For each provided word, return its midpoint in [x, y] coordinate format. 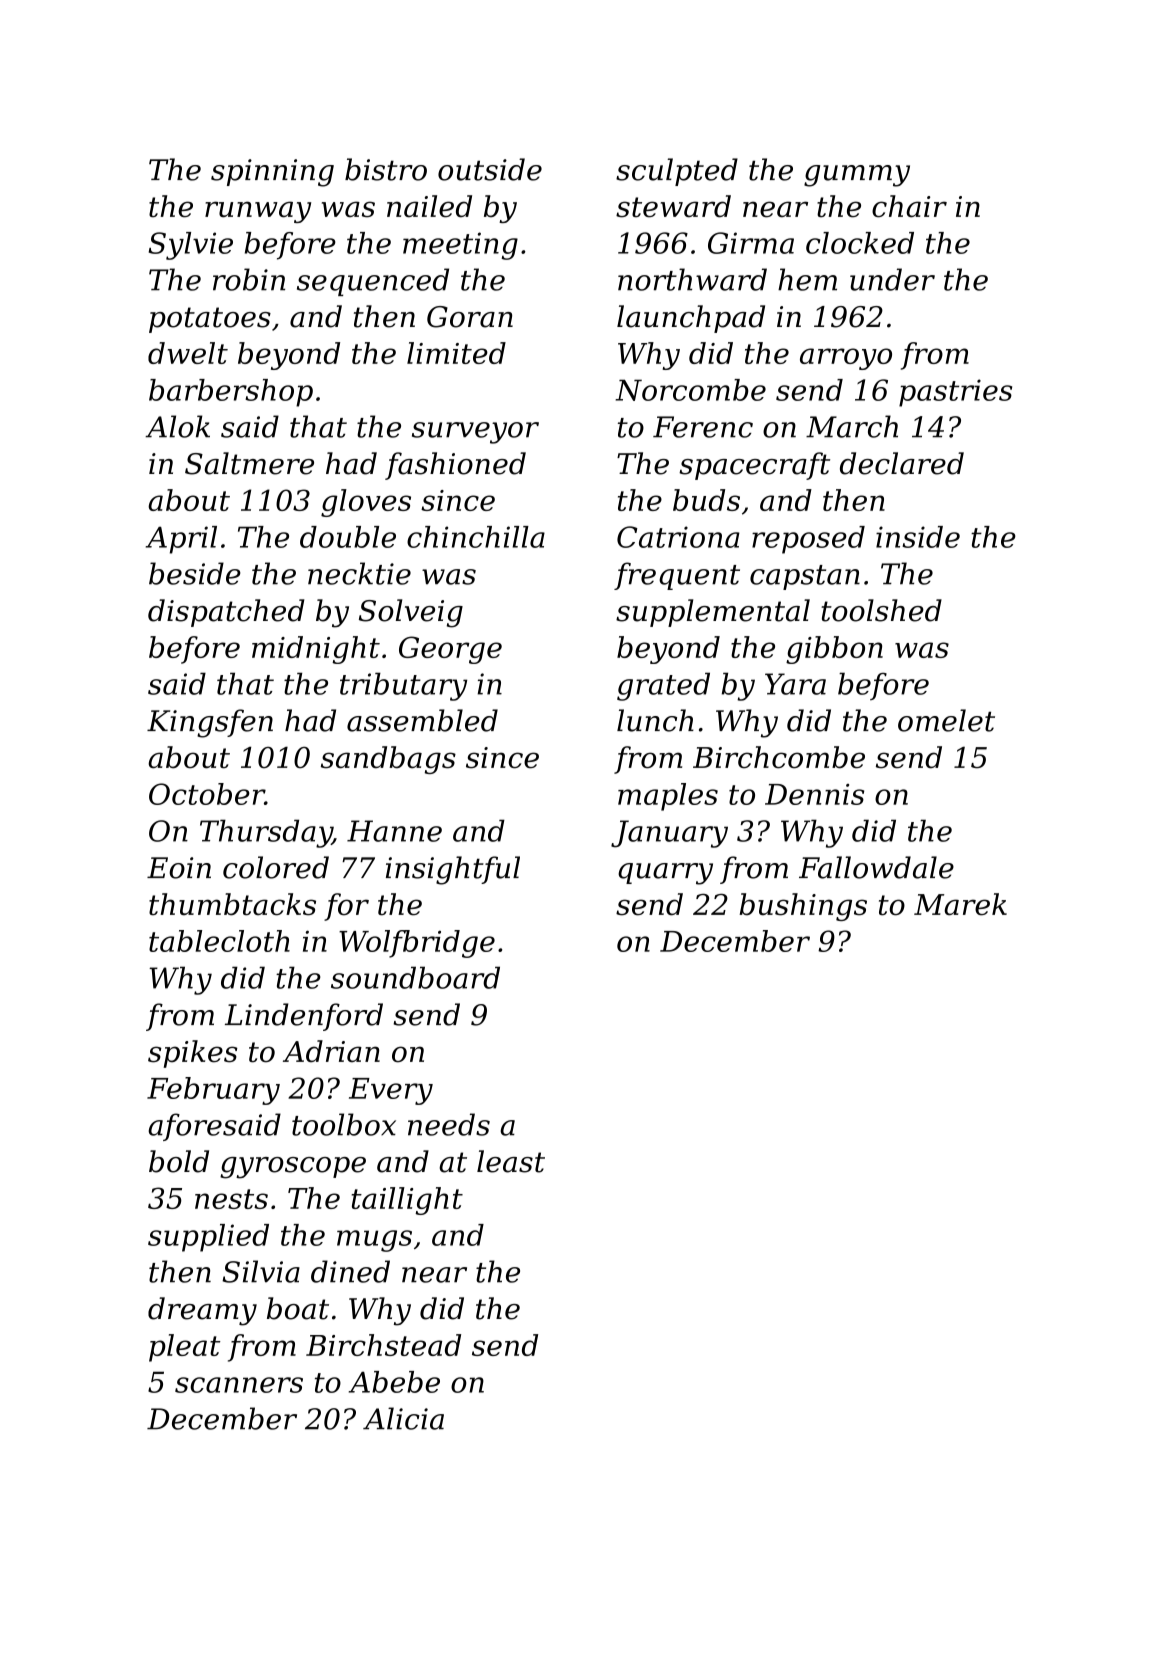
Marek [960, 904]
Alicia [403, 1418]
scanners [239, 1385]
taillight [407, 1201]
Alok [177, 426]
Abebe [394, 1382]
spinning [272, 173]
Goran [470, 317]
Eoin [179, 868]
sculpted [677, 172]
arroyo [846, 359]
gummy [857, 176]
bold [179, 1161]
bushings [803, 907]
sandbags [388, 760]
